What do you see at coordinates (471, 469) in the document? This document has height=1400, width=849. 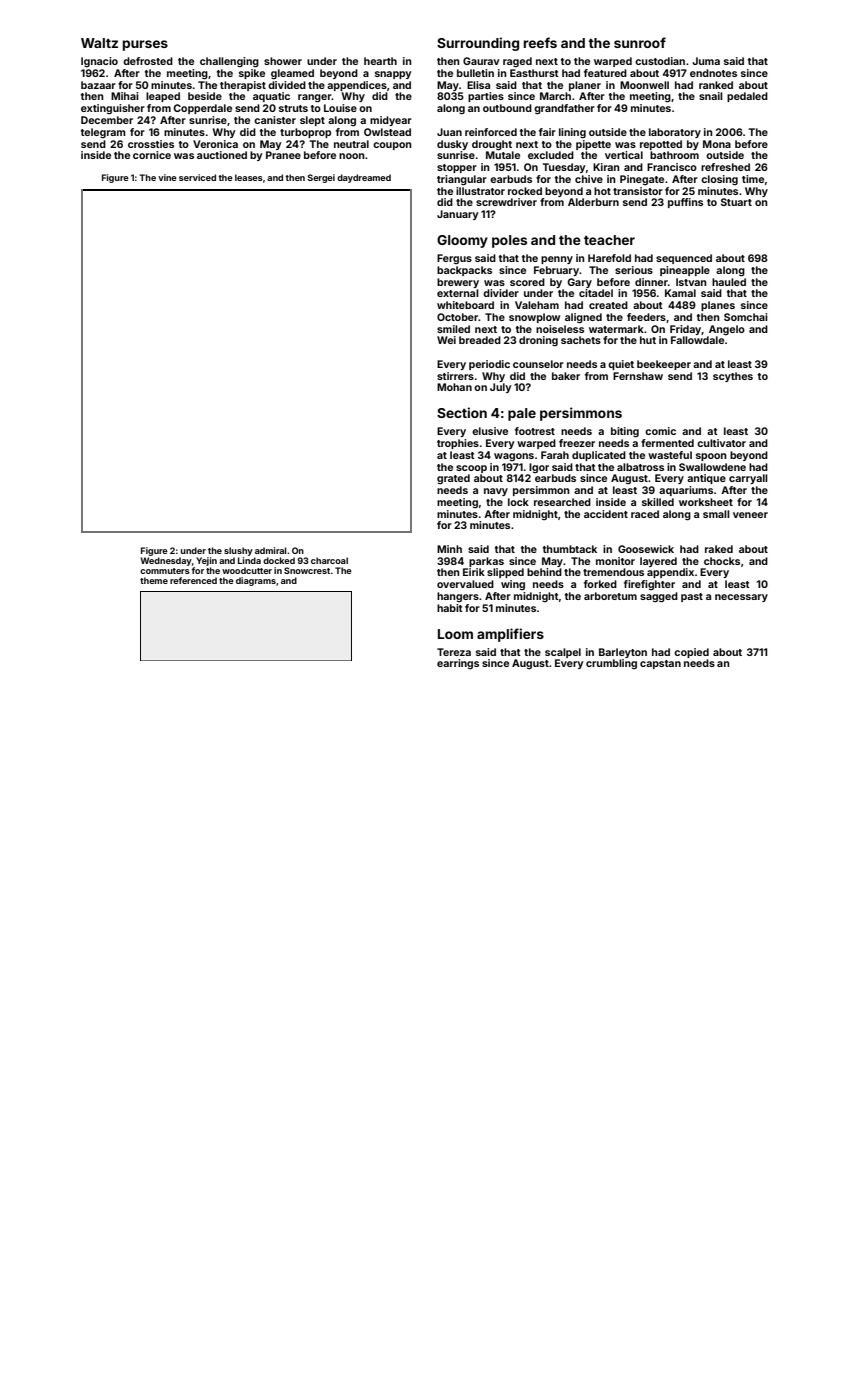 I see `scoop` at bounding box center [471, 469].
